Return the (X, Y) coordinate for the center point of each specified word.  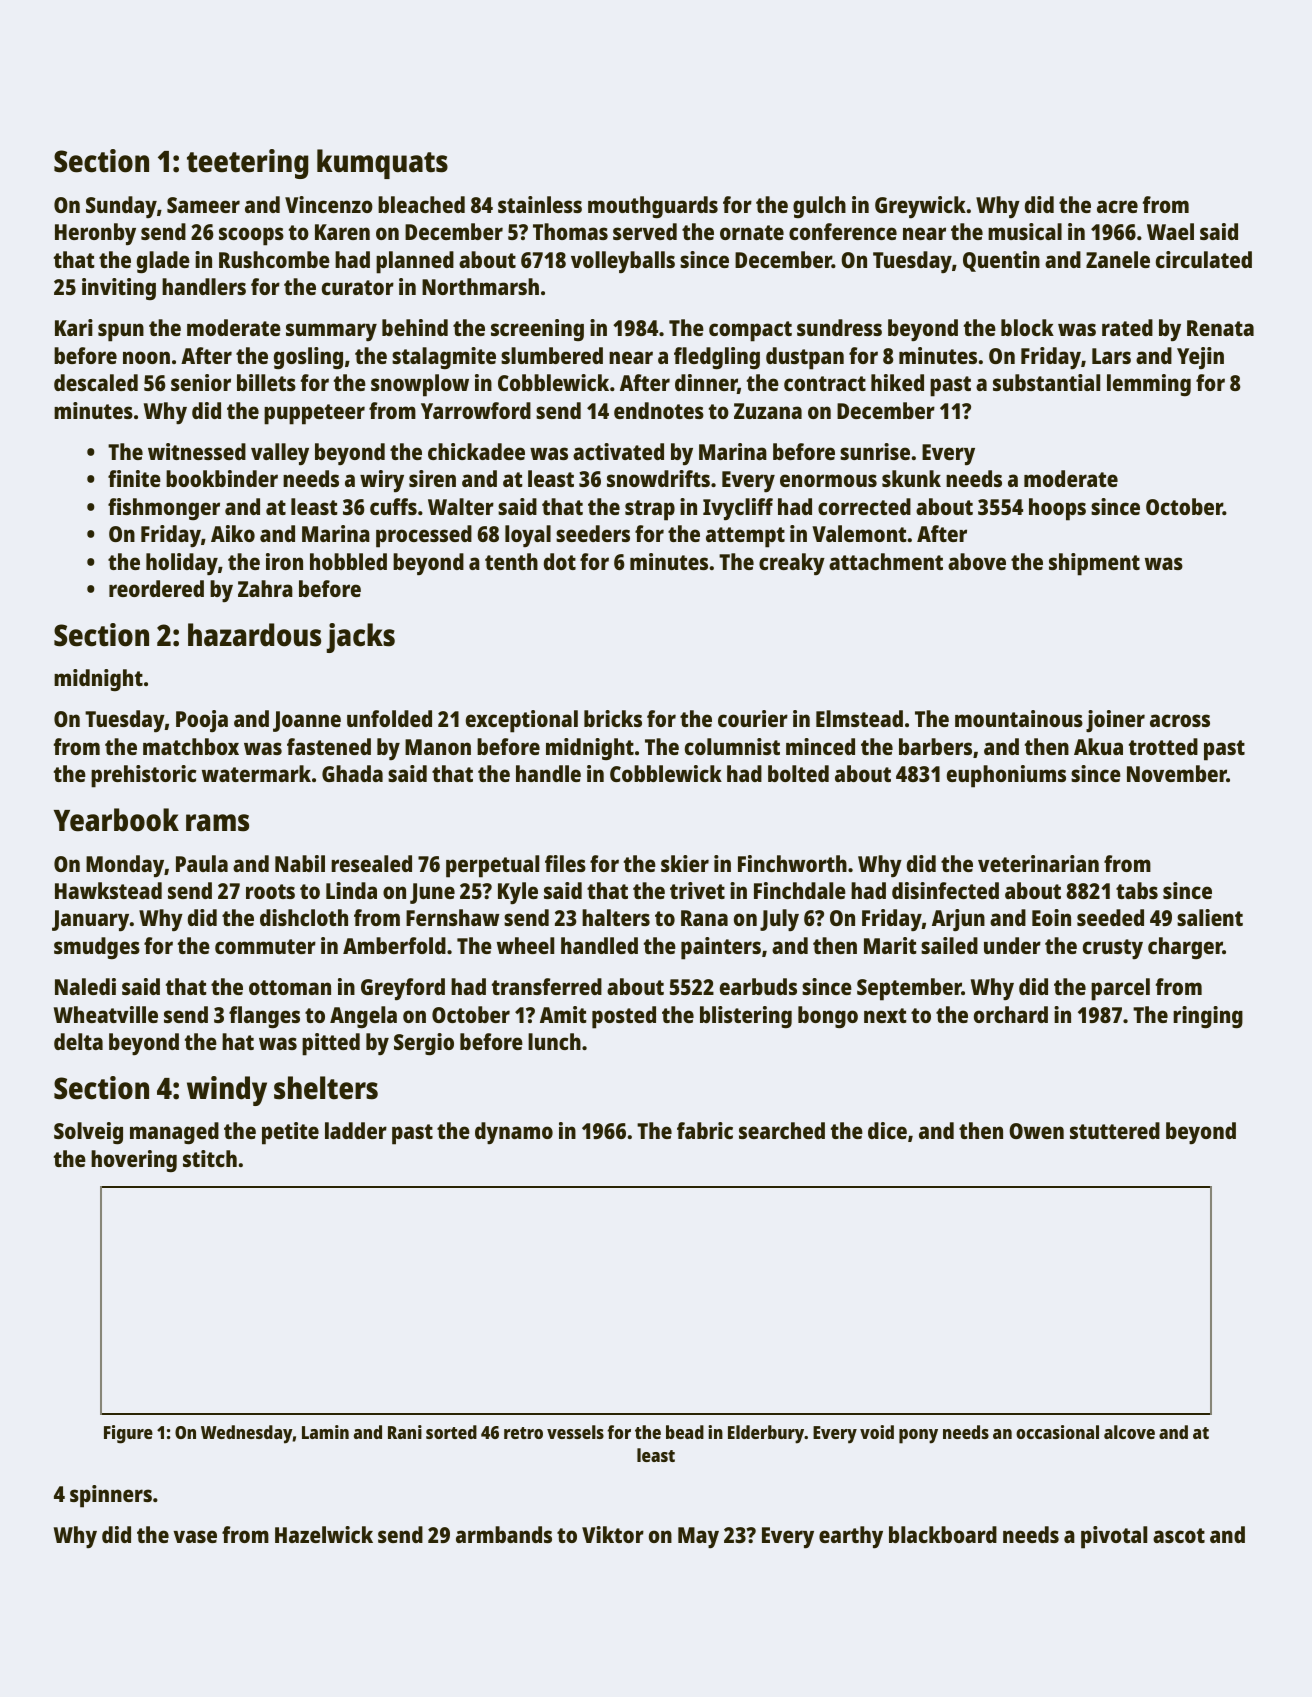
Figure (128, 1434)
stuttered (1115, 1130)
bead (685, 1432)
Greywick (920, 207)
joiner (1115, 721)
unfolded (389, 718)
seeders (593, 533)
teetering (247, 164)
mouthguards (653, 207)
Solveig (88, 1133)
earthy (851, 1537)
